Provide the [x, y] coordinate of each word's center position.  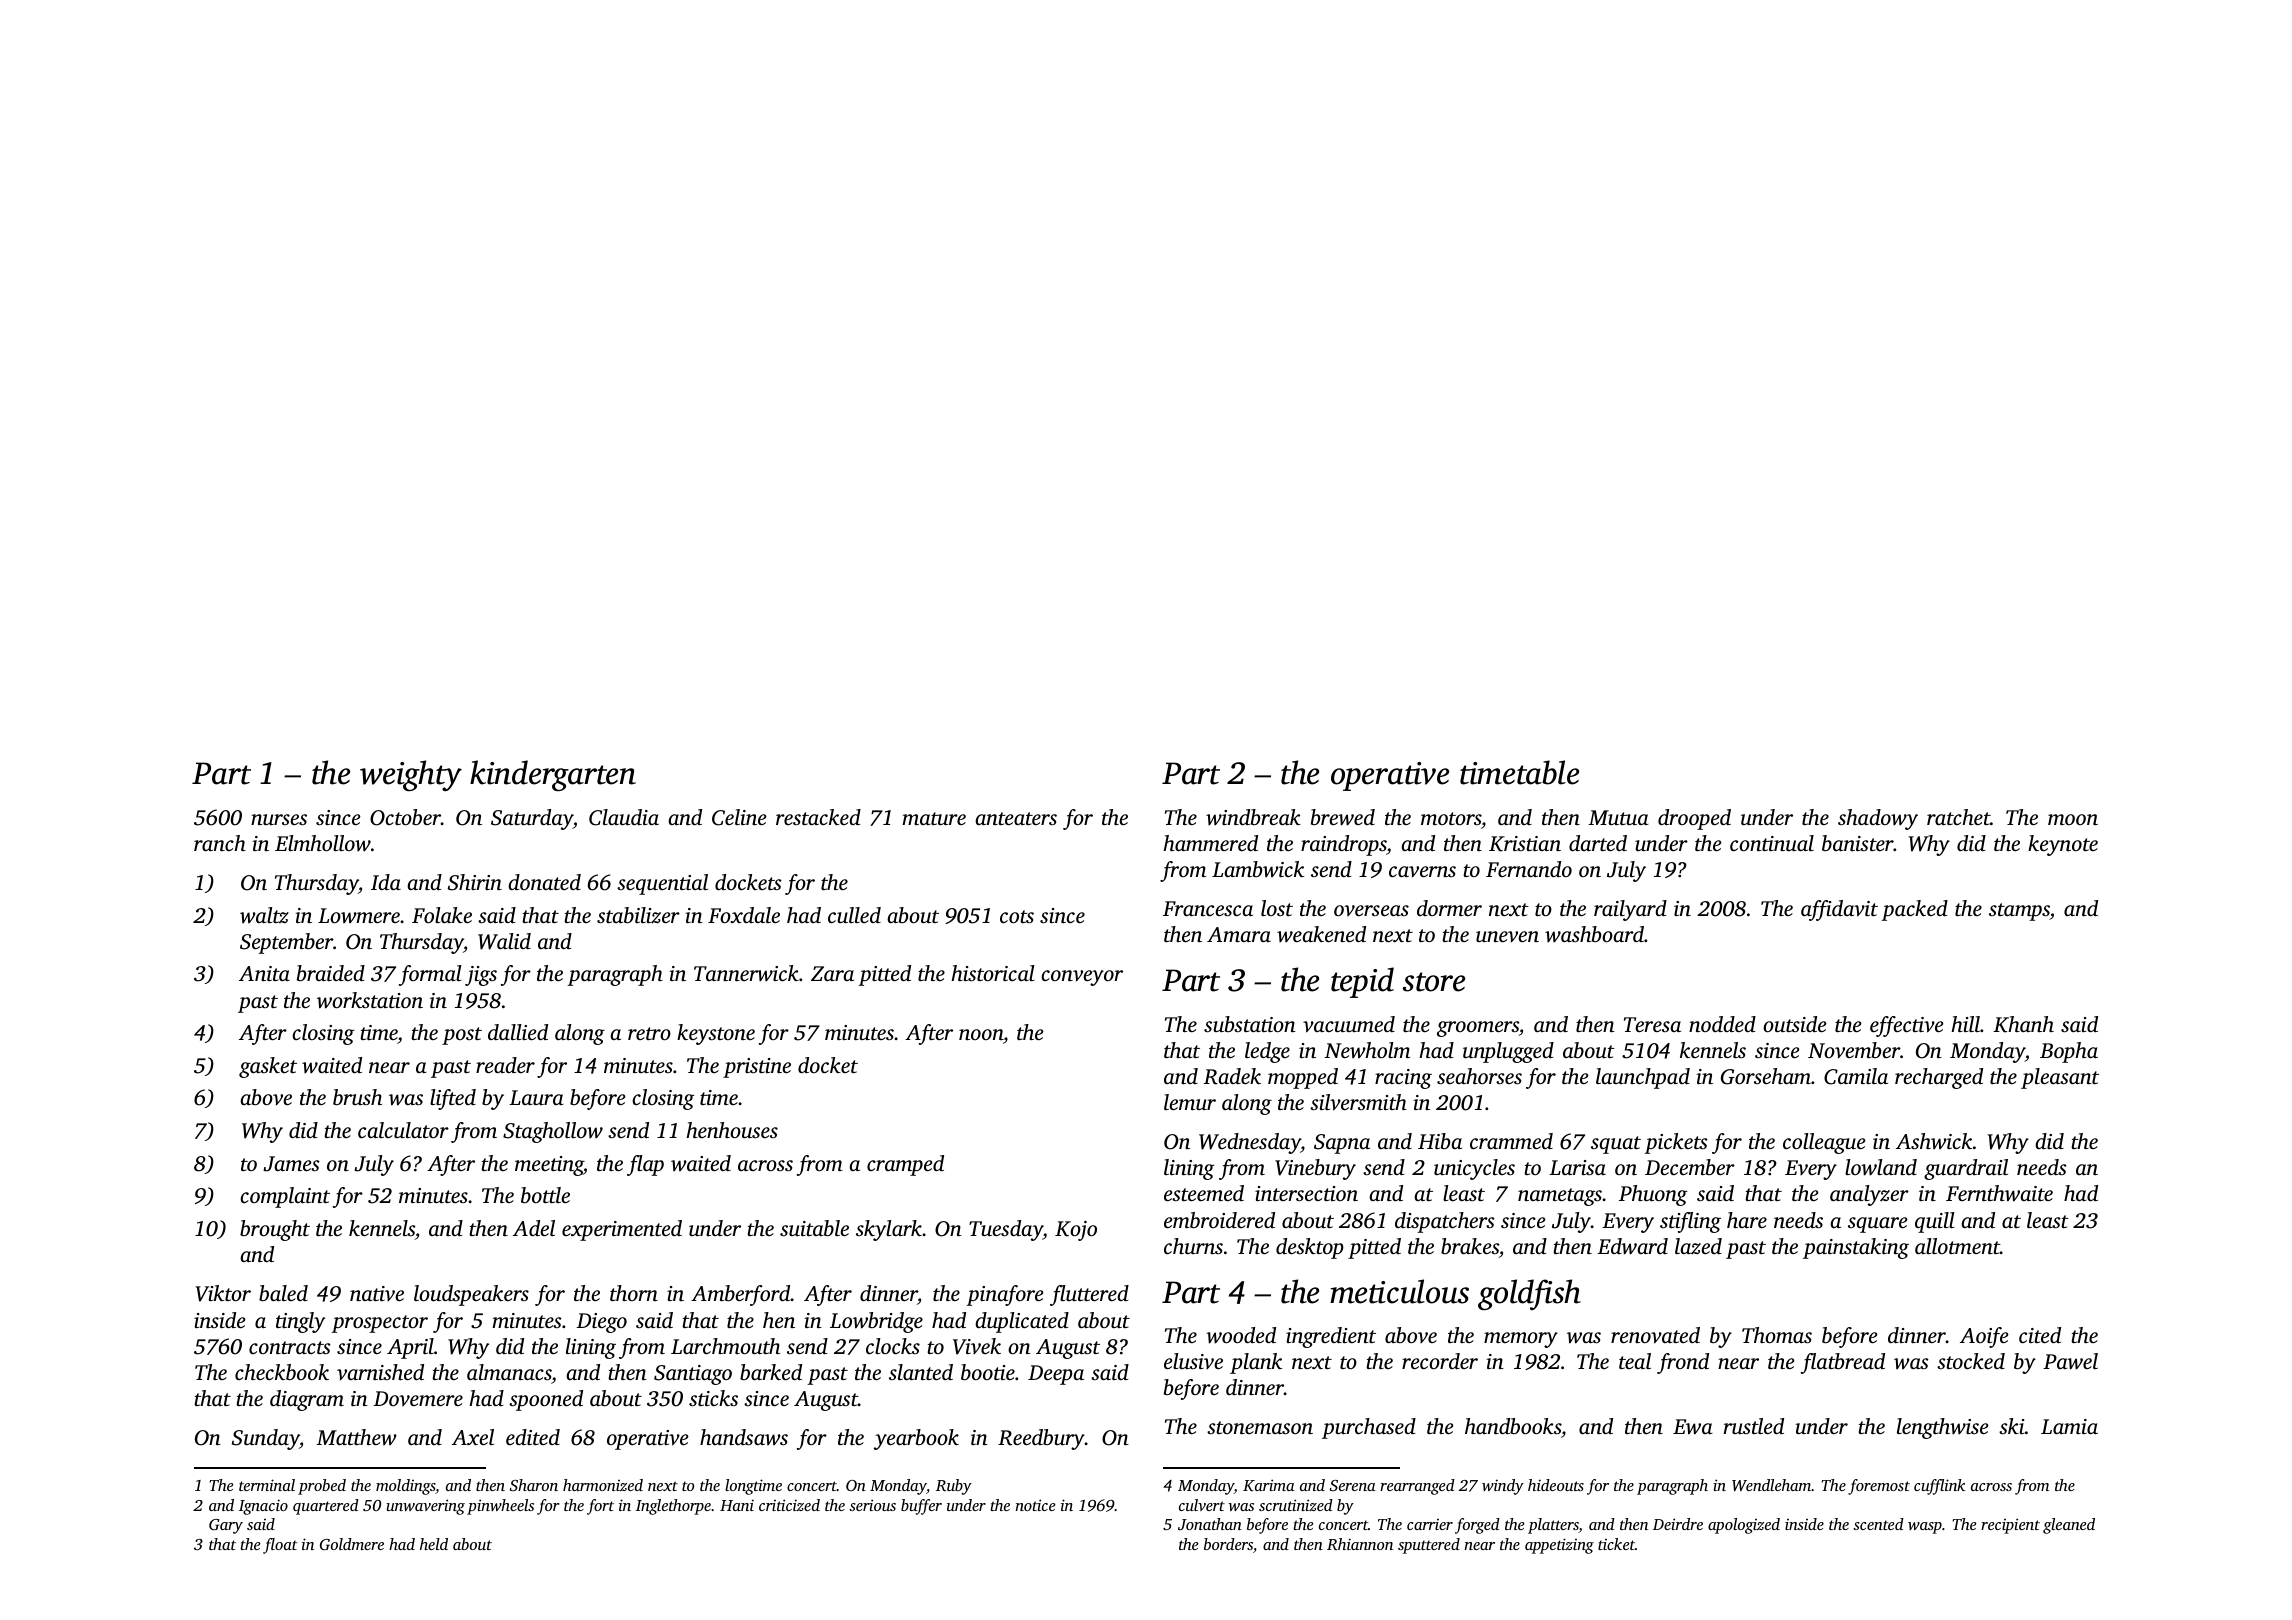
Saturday [532, 819]
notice [1035, 1505]
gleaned [2069, 1526]
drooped [1694, 819]
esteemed [1204, 1193]
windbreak [1253, 817]
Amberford [741, 1295]
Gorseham [1766, 1076]
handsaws [744, 1437]
